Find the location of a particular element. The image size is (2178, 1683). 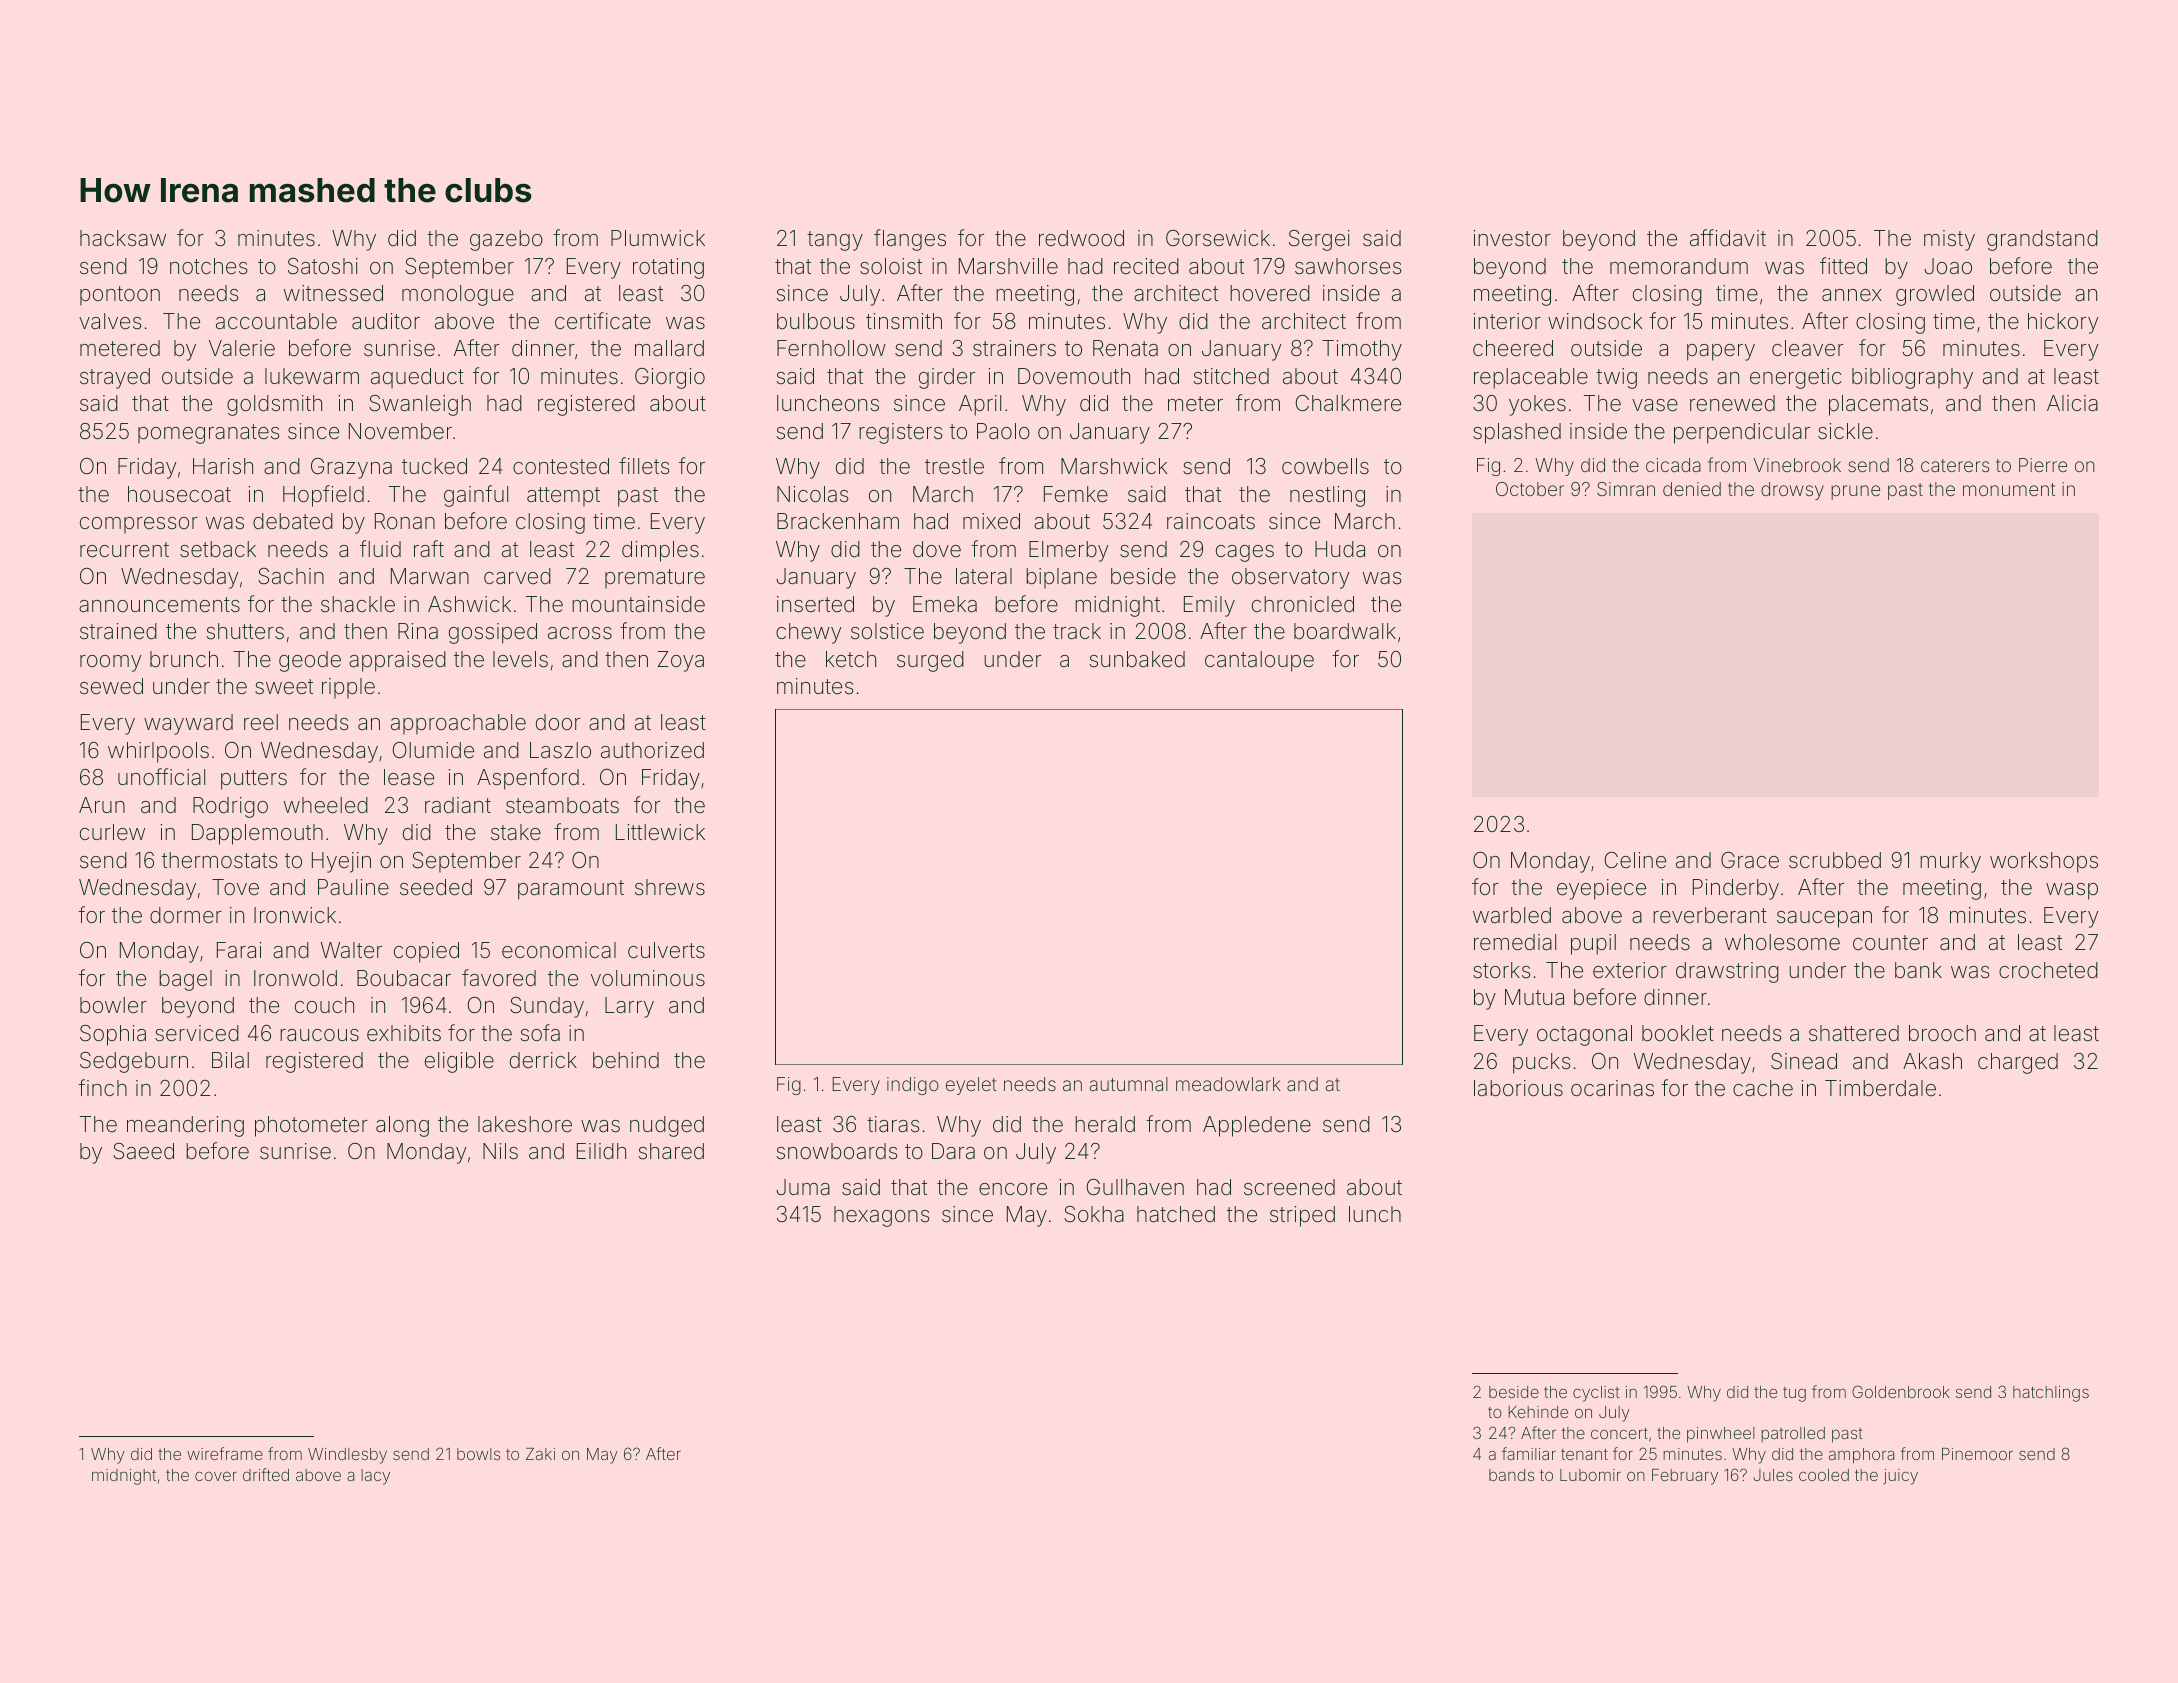

notches is located at coordinates (208, 266).
